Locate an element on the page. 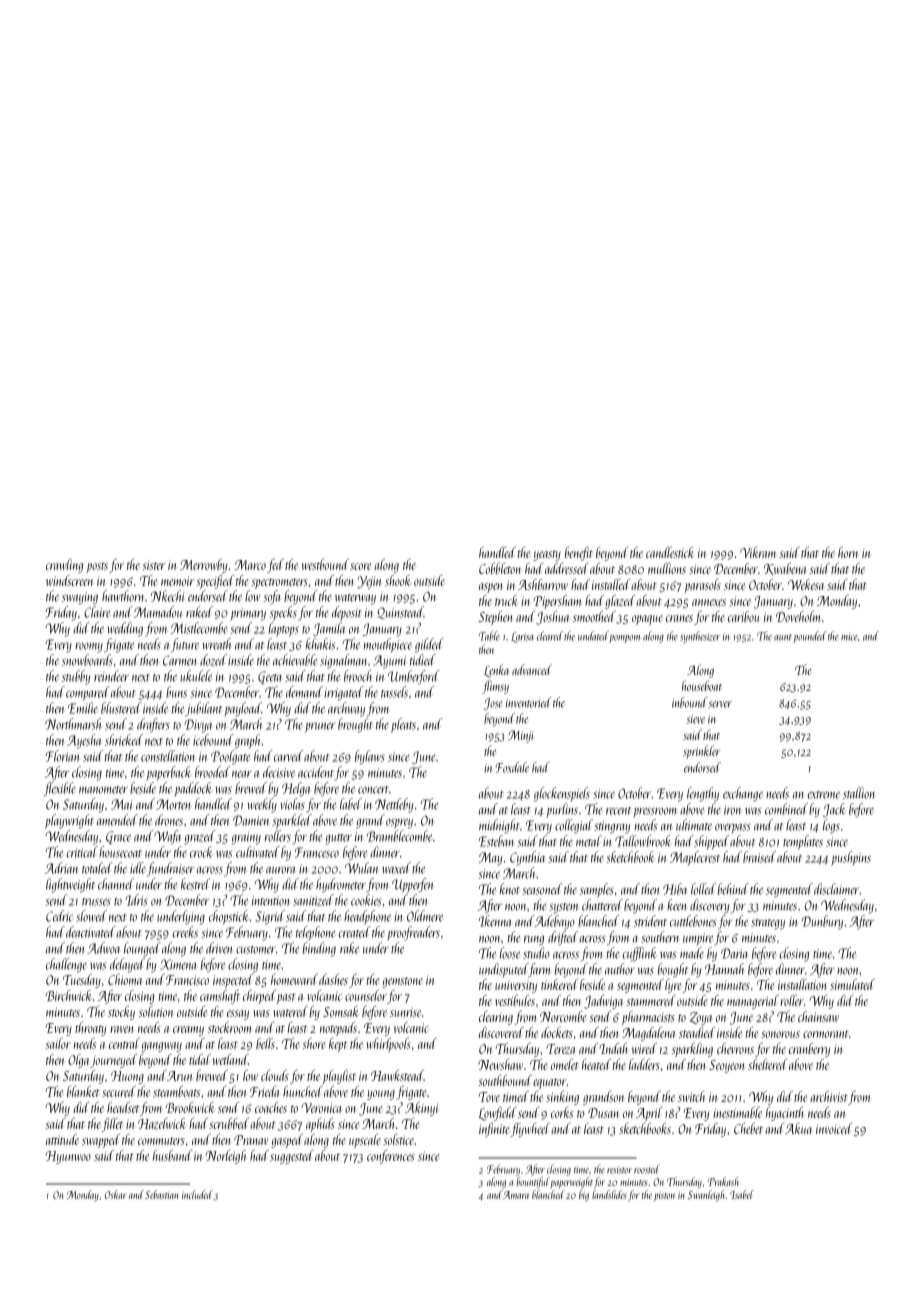 This page has width=924, height=1308. tinkered is located at coordinates (559, 984).
